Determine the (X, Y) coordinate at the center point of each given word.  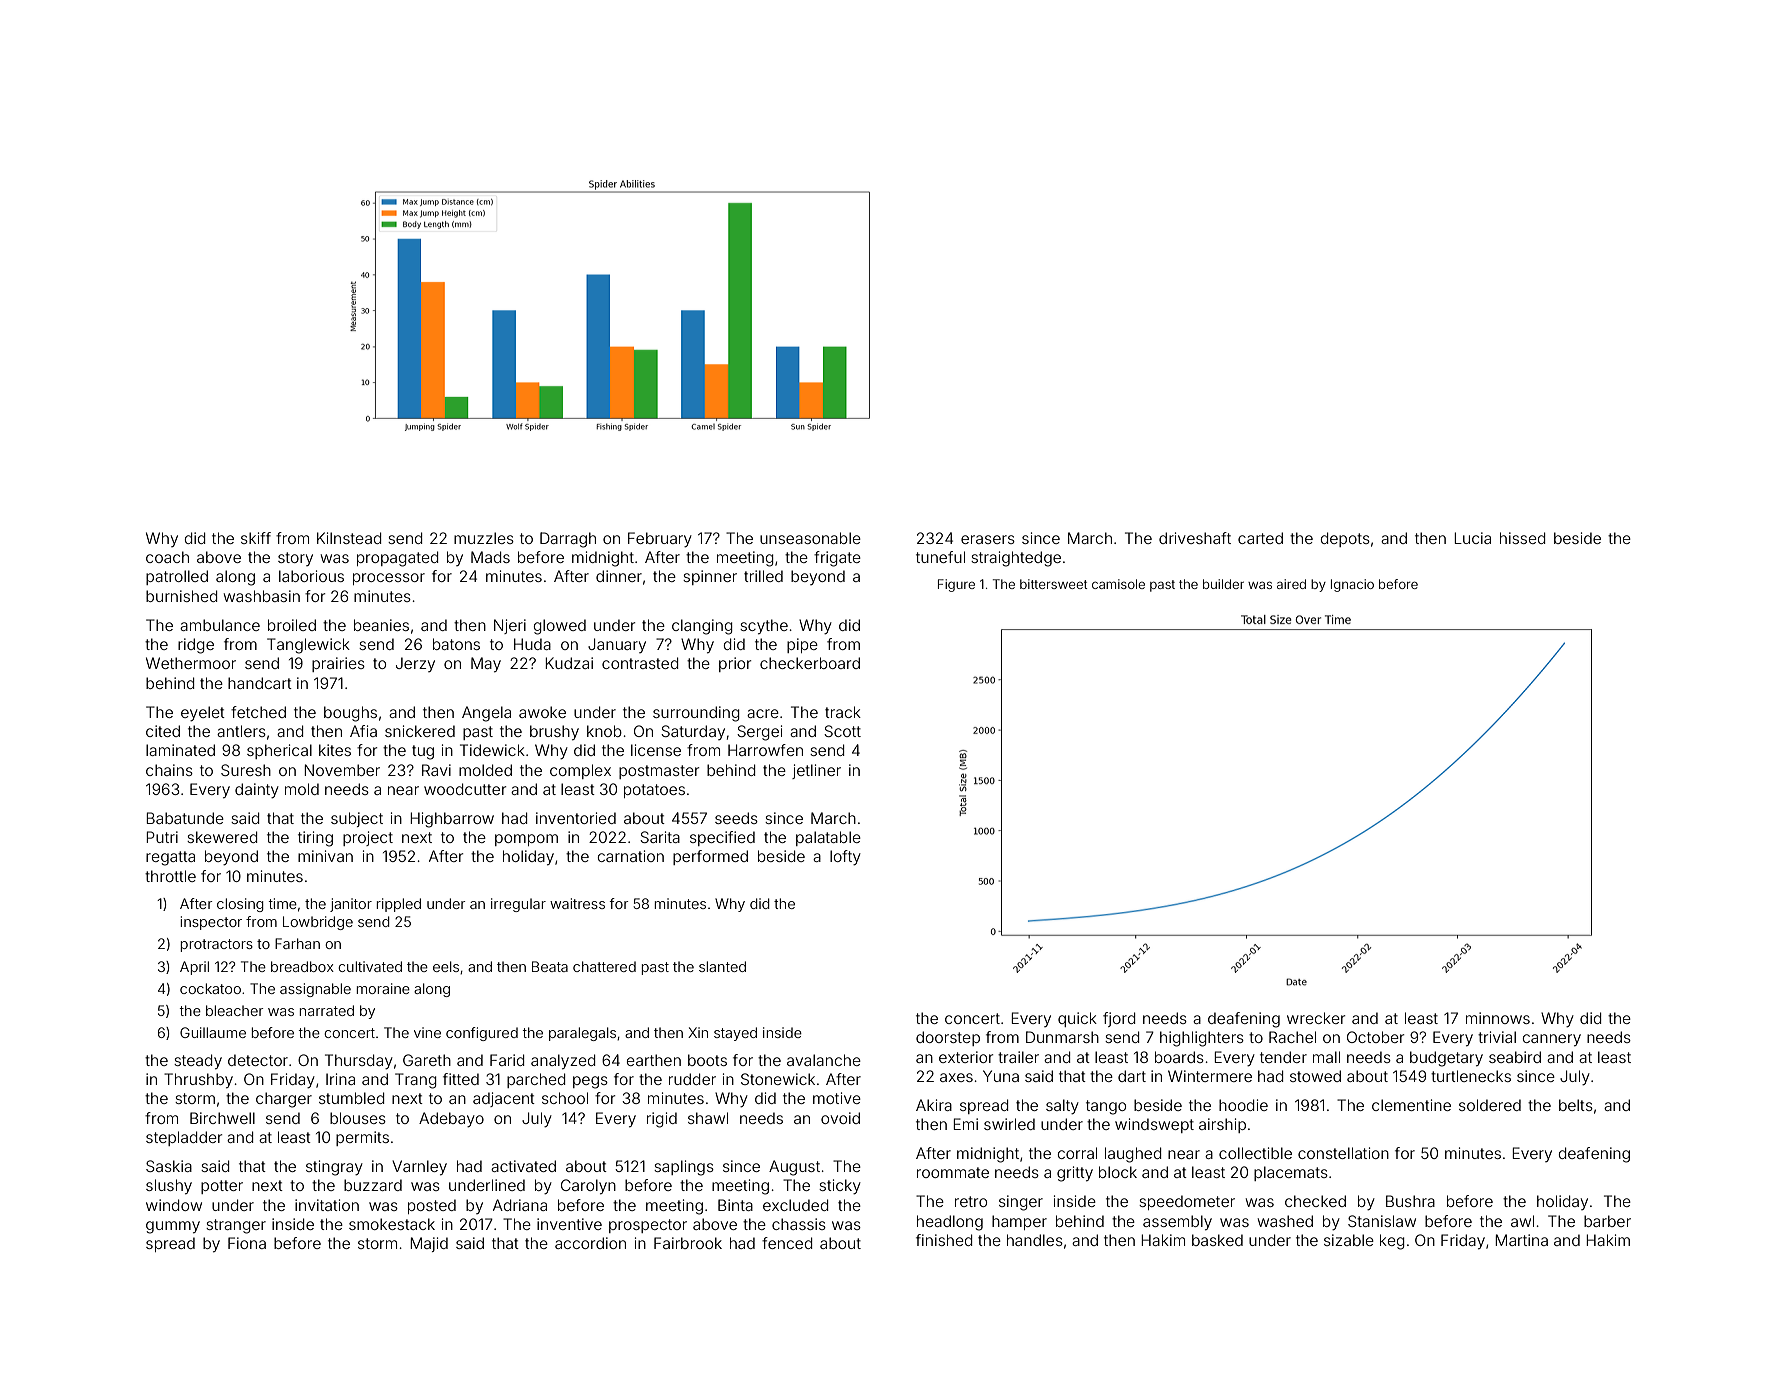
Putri (162, 837)
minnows (1498, 1018)
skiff (256, 538)
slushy (169, 1186)
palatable (828, 838)
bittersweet (1053, 584)
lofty (845, 858)
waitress (577, 903)
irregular (518, 905)
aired (1291, 584)
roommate (953, 1172)
